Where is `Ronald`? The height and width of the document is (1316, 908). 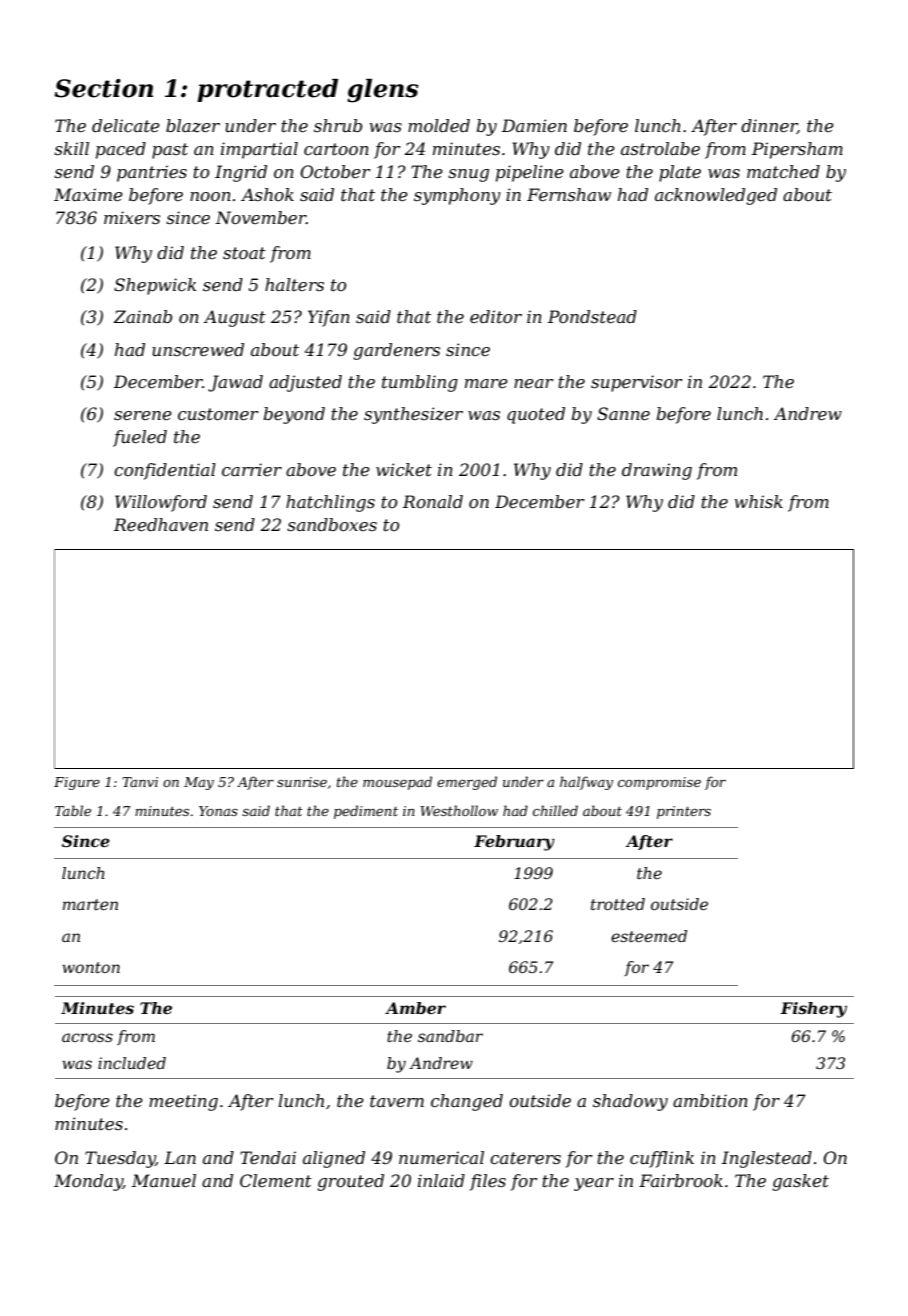 Ronald is located at coordinates (433, 501).
